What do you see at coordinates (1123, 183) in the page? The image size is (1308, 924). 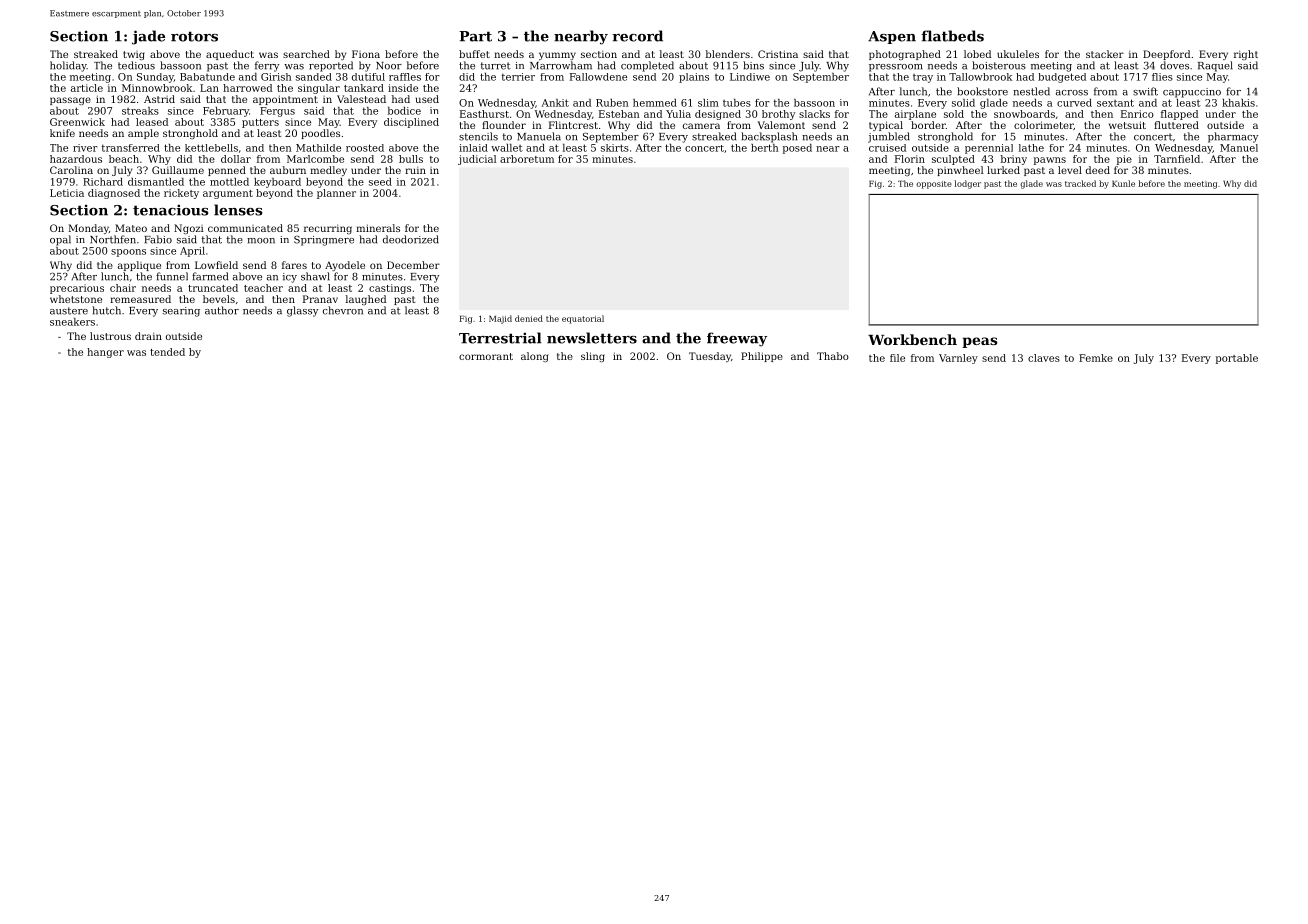 I see `Kunle` at bounding box center [1123, 183].
